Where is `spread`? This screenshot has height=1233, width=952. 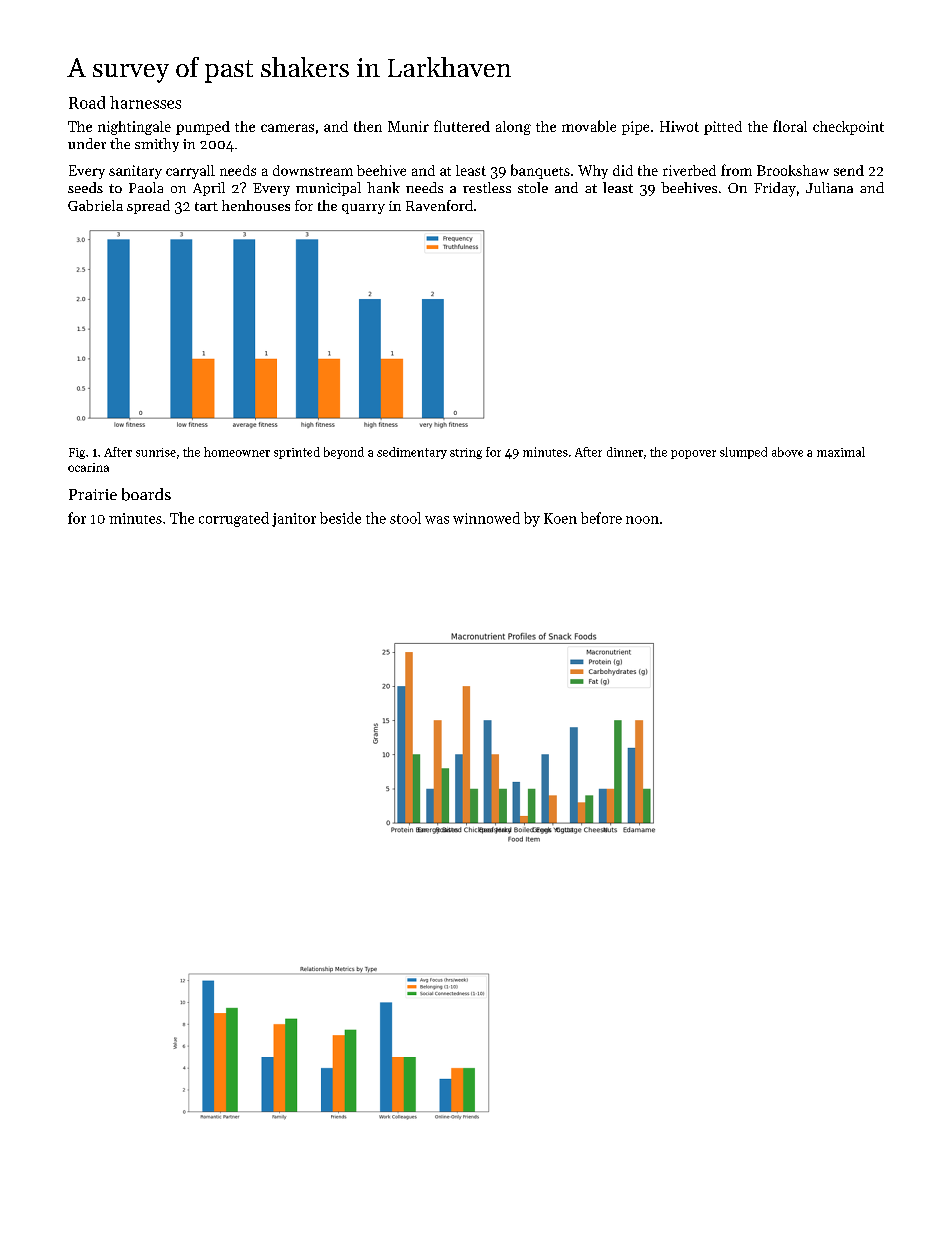 spread is located at coordinates (148, 207).
